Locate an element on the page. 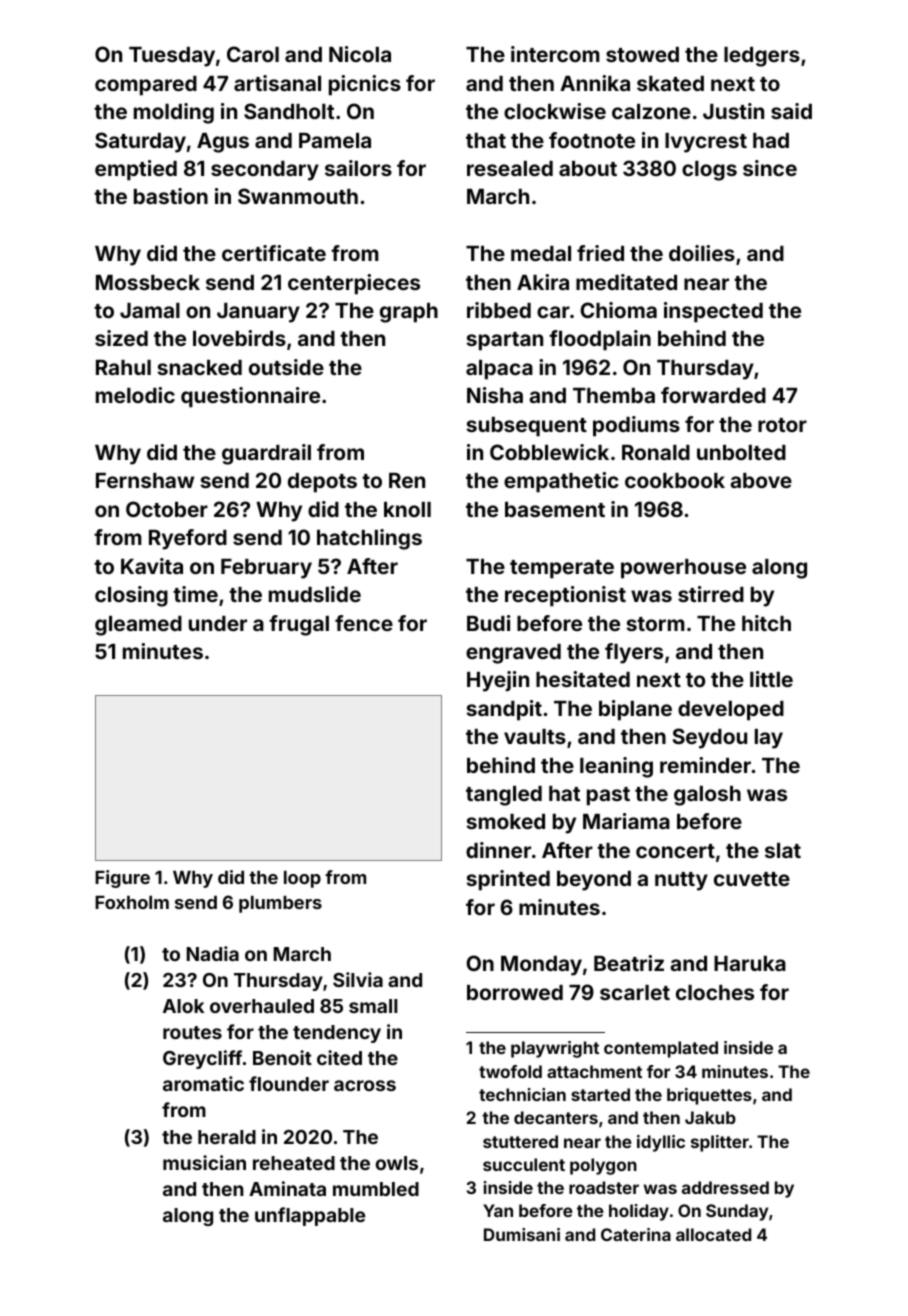 This document has width=908, height=1316. Budi is located at coordinates (488, 623).
